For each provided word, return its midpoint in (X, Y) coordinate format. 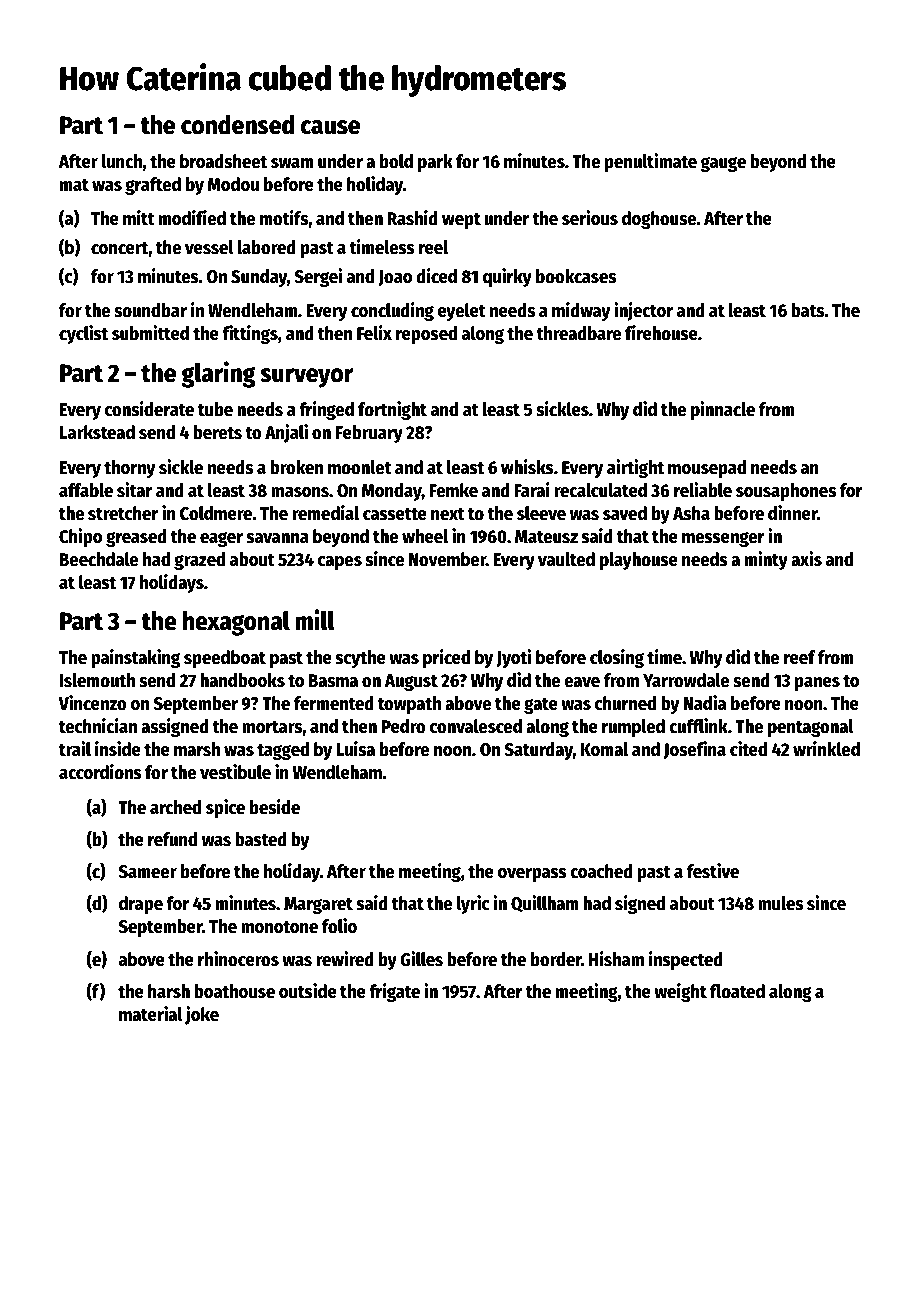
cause (330, 127)
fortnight (392, 410)
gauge (723, 164)
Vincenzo (93, 703)
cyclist (83, 334)
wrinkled (826, 749)
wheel (425, 536)
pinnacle (723, 410)
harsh (169, 991)
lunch (122, 161)
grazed (199, 561)
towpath (409, 705)
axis (806, 559)
